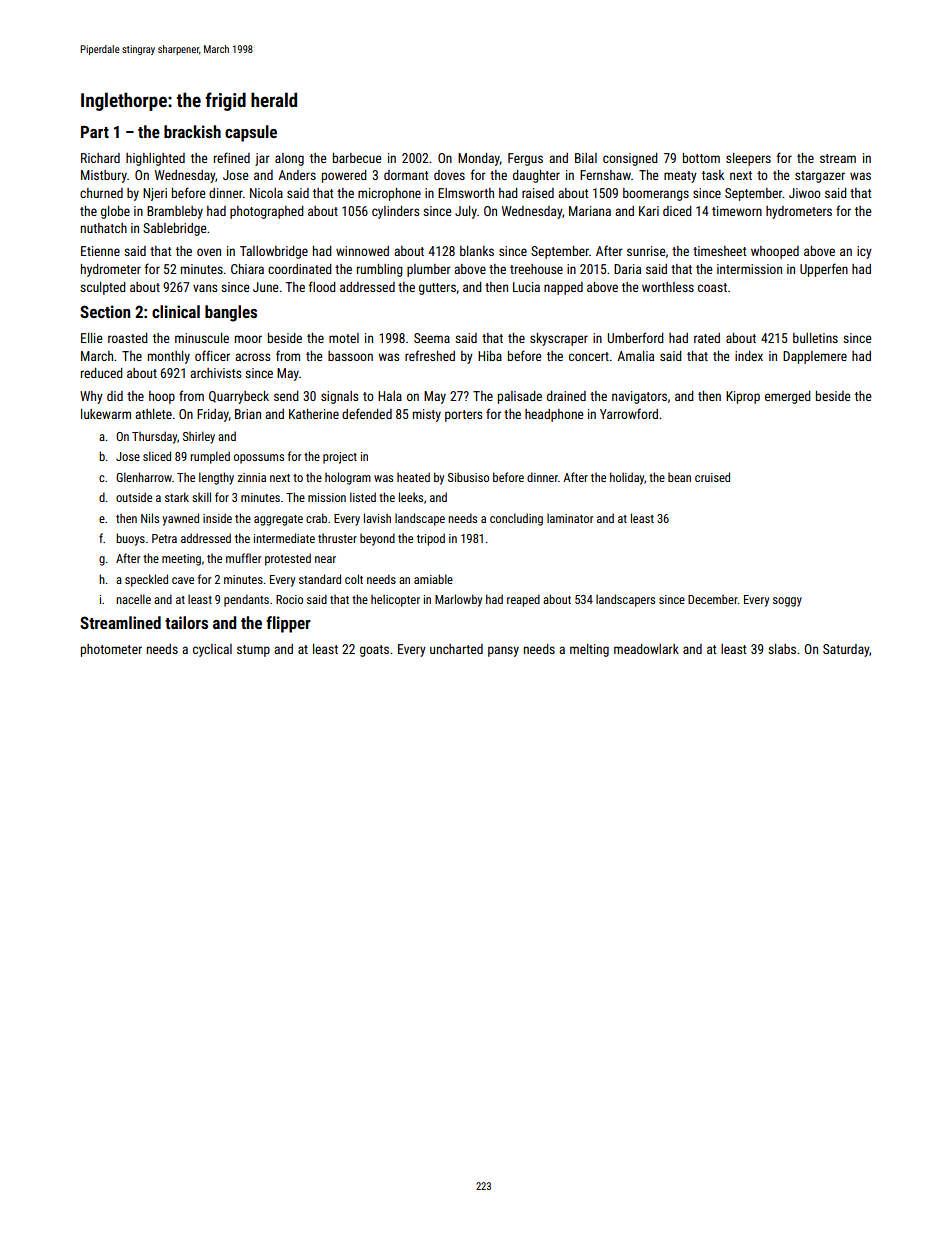  Describe the element at coordinates (586, 158) in the page. I see `Bilal` at that location.
